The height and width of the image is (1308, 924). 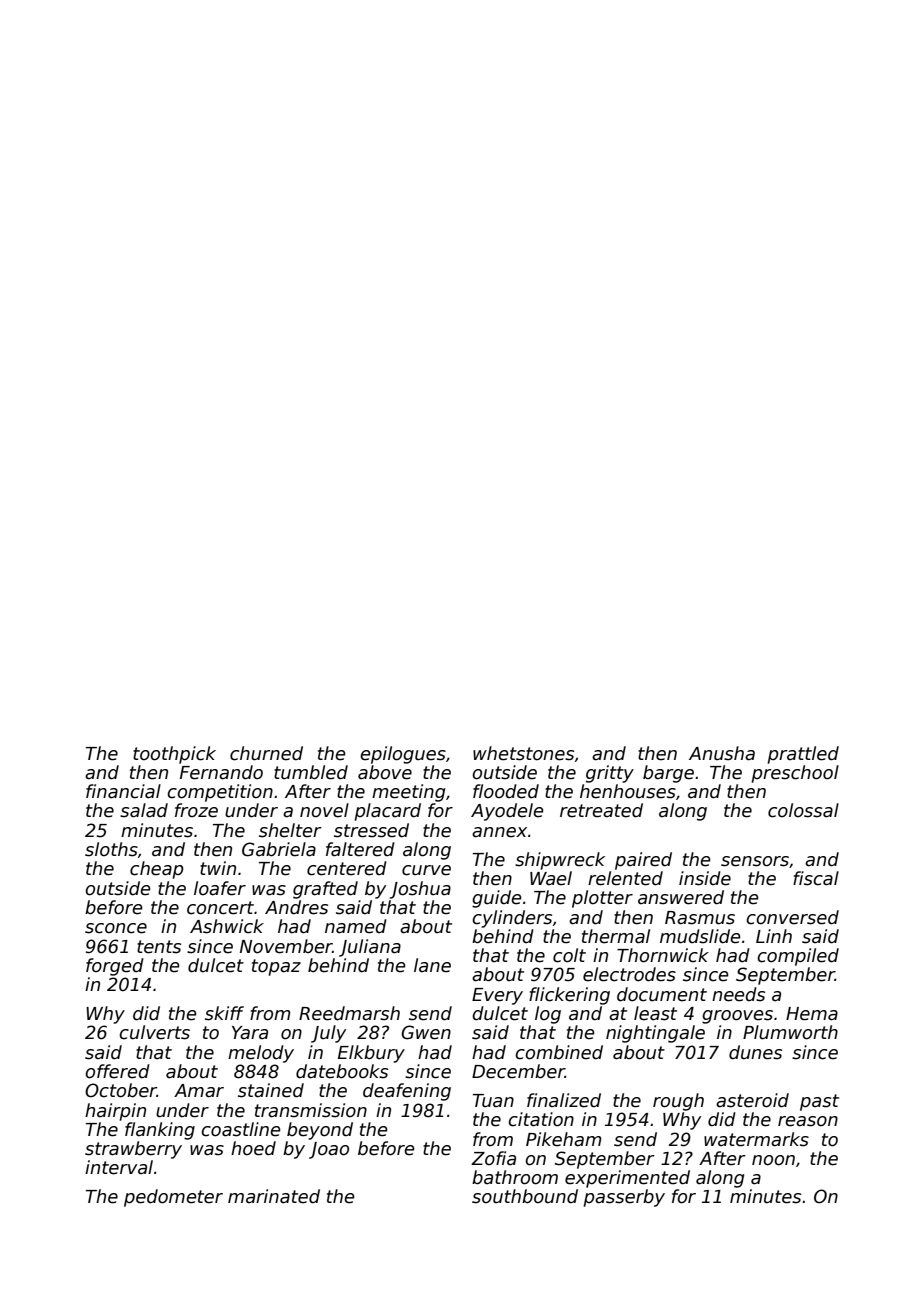 I want to click on epilogues, so click(x=403, y=755).
